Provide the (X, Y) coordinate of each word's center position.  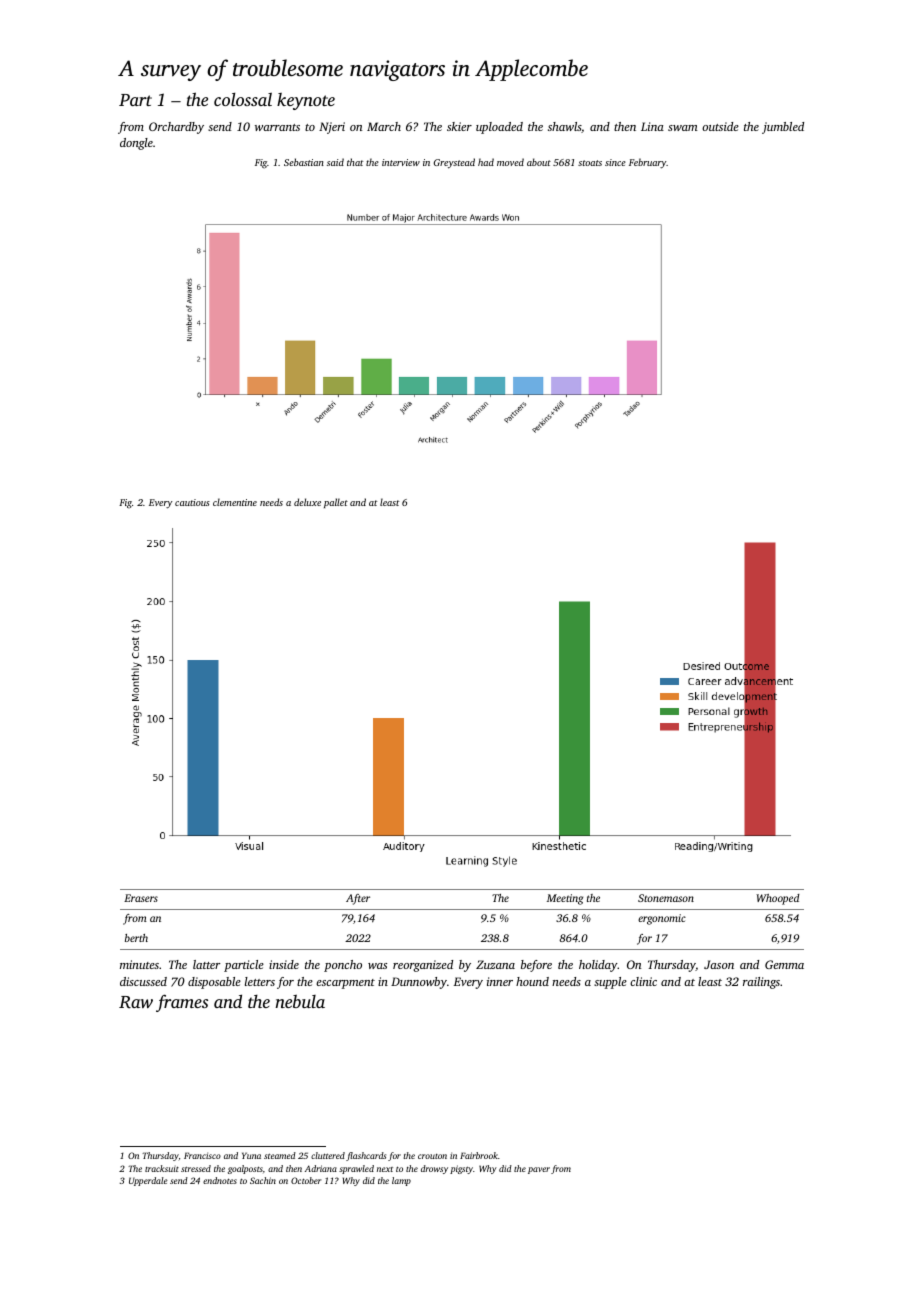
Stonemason (666, 898)
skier (459, 126)
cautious (192, 502)
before (536, 966)
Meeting (565, 899)
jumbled (783, 128)
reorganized (423, 966)
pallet (336, 503)
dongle (136, 144)
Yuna (251, 1155)
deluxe (307, 502)
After (358, 899)
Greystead (454, 163)
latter (206, 964)
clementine (235, 502)
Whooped (778, 899)
